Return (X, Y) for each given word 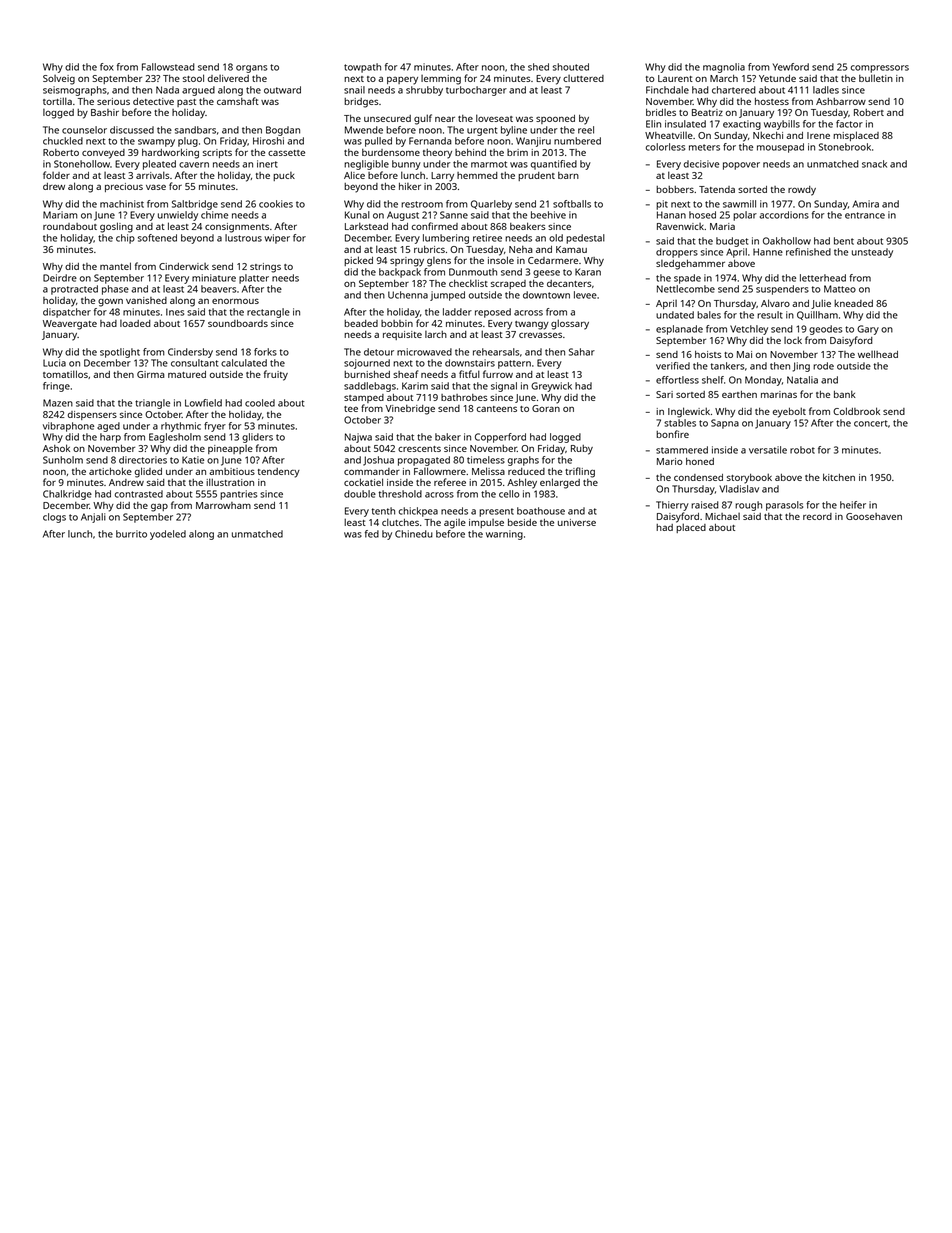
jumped (447, 296)
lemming (441, 80)
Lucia (54, 363)
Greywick (551, 387)
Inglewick (689, 412)
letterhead (823, 278)
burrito (131, 534)
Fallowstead (168, 67)
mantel (115, 266)
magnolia (724, 68)
